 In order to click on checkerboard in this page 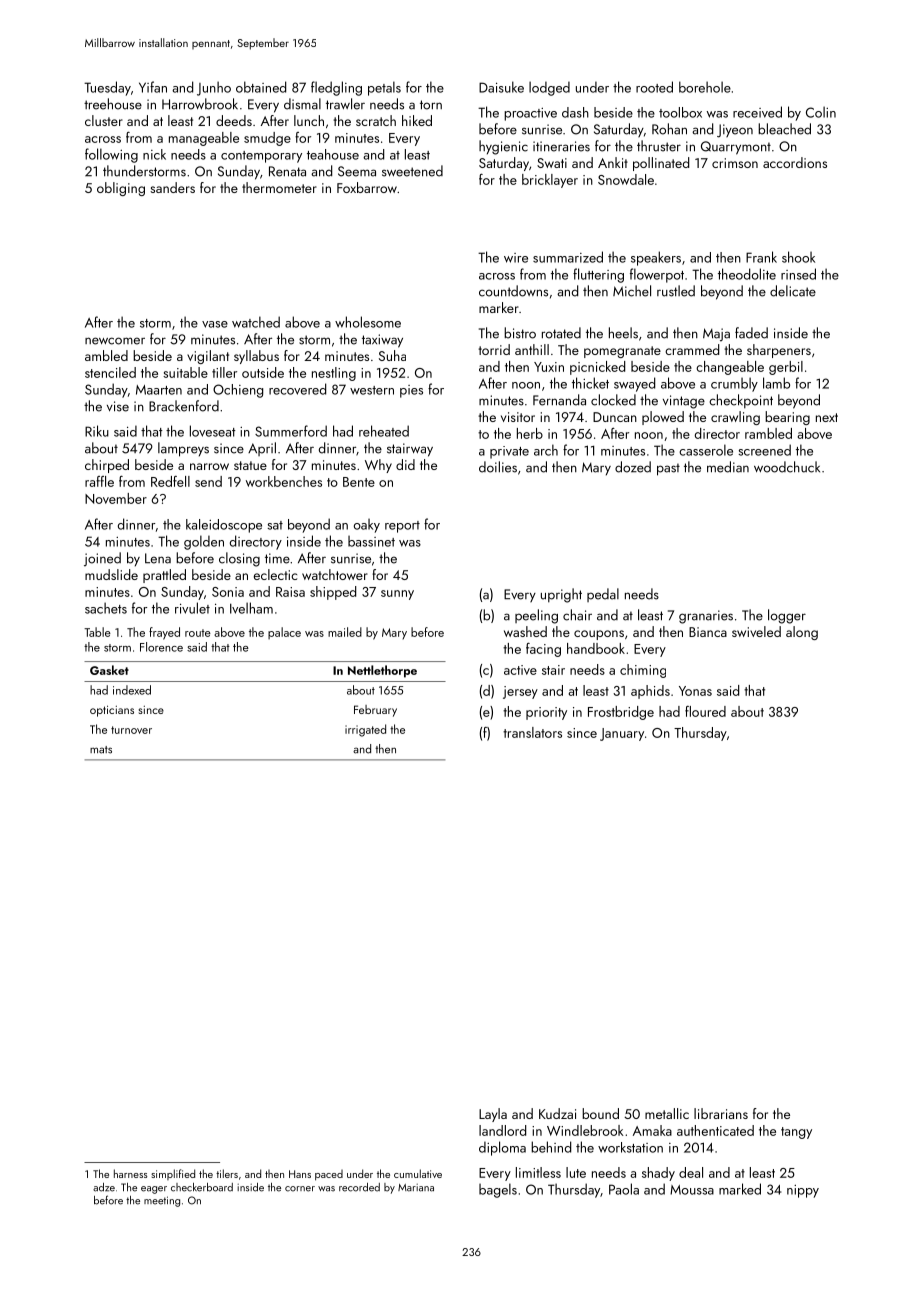, I will do `click(202, 1187)`.
